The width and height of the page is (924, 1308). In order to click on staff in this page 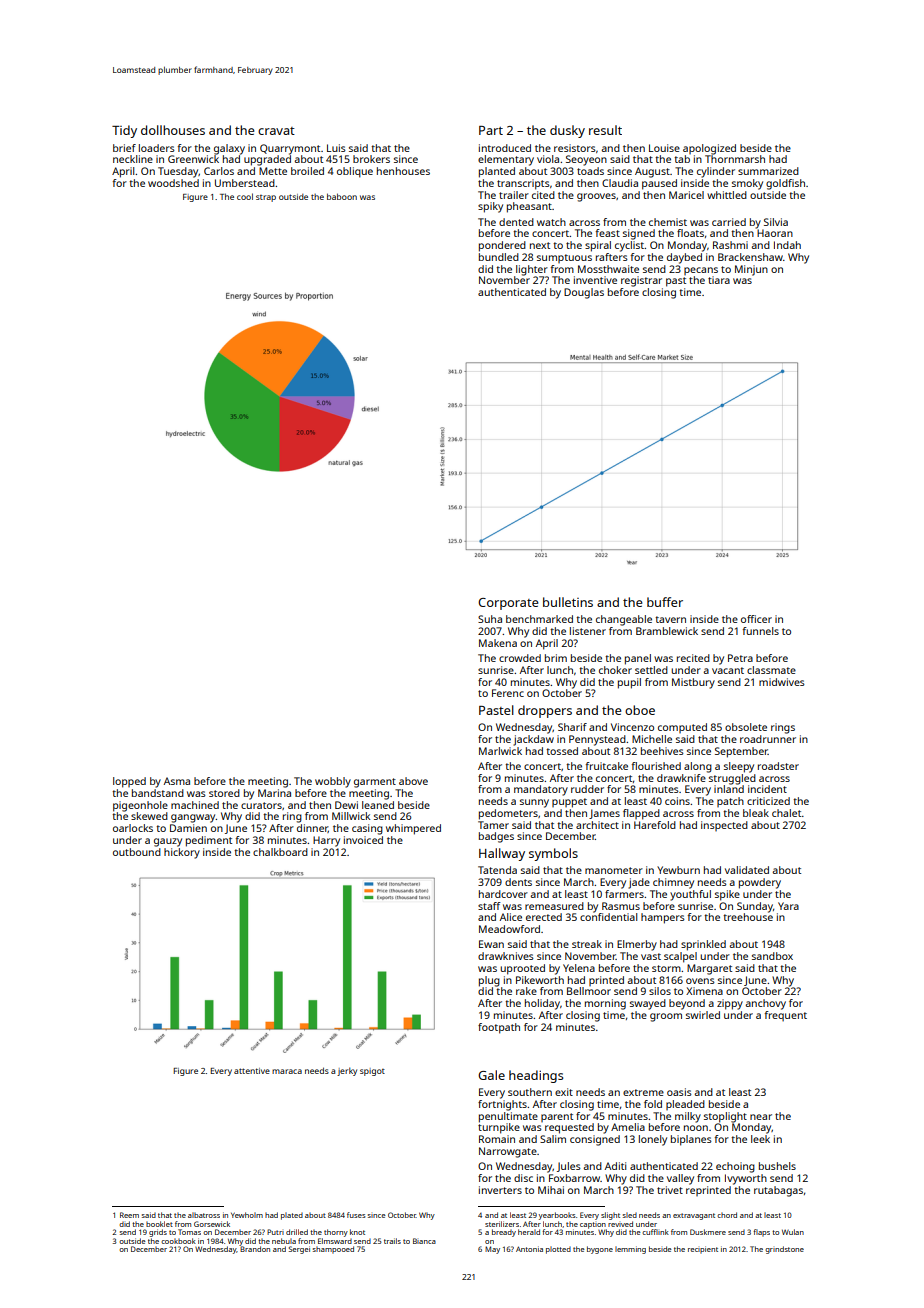, I will do `click(489, 906)`.
